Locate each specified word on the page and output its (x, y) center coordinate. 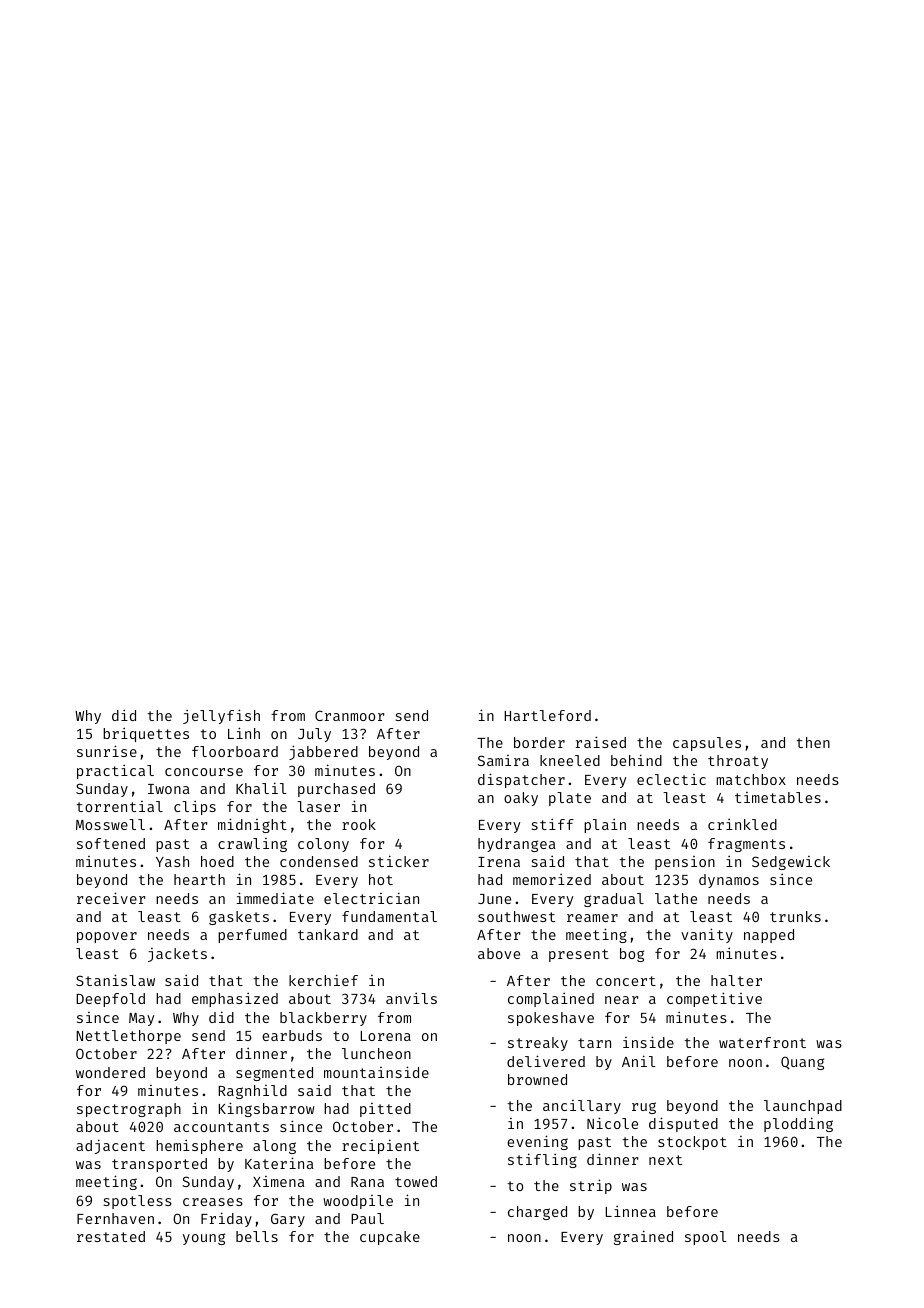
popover (107, 937)
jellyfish (221, 716)
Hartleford (547, 715)
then (813, 742)
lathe (676, 898)
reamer (592, 918)
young (204, 1239)
